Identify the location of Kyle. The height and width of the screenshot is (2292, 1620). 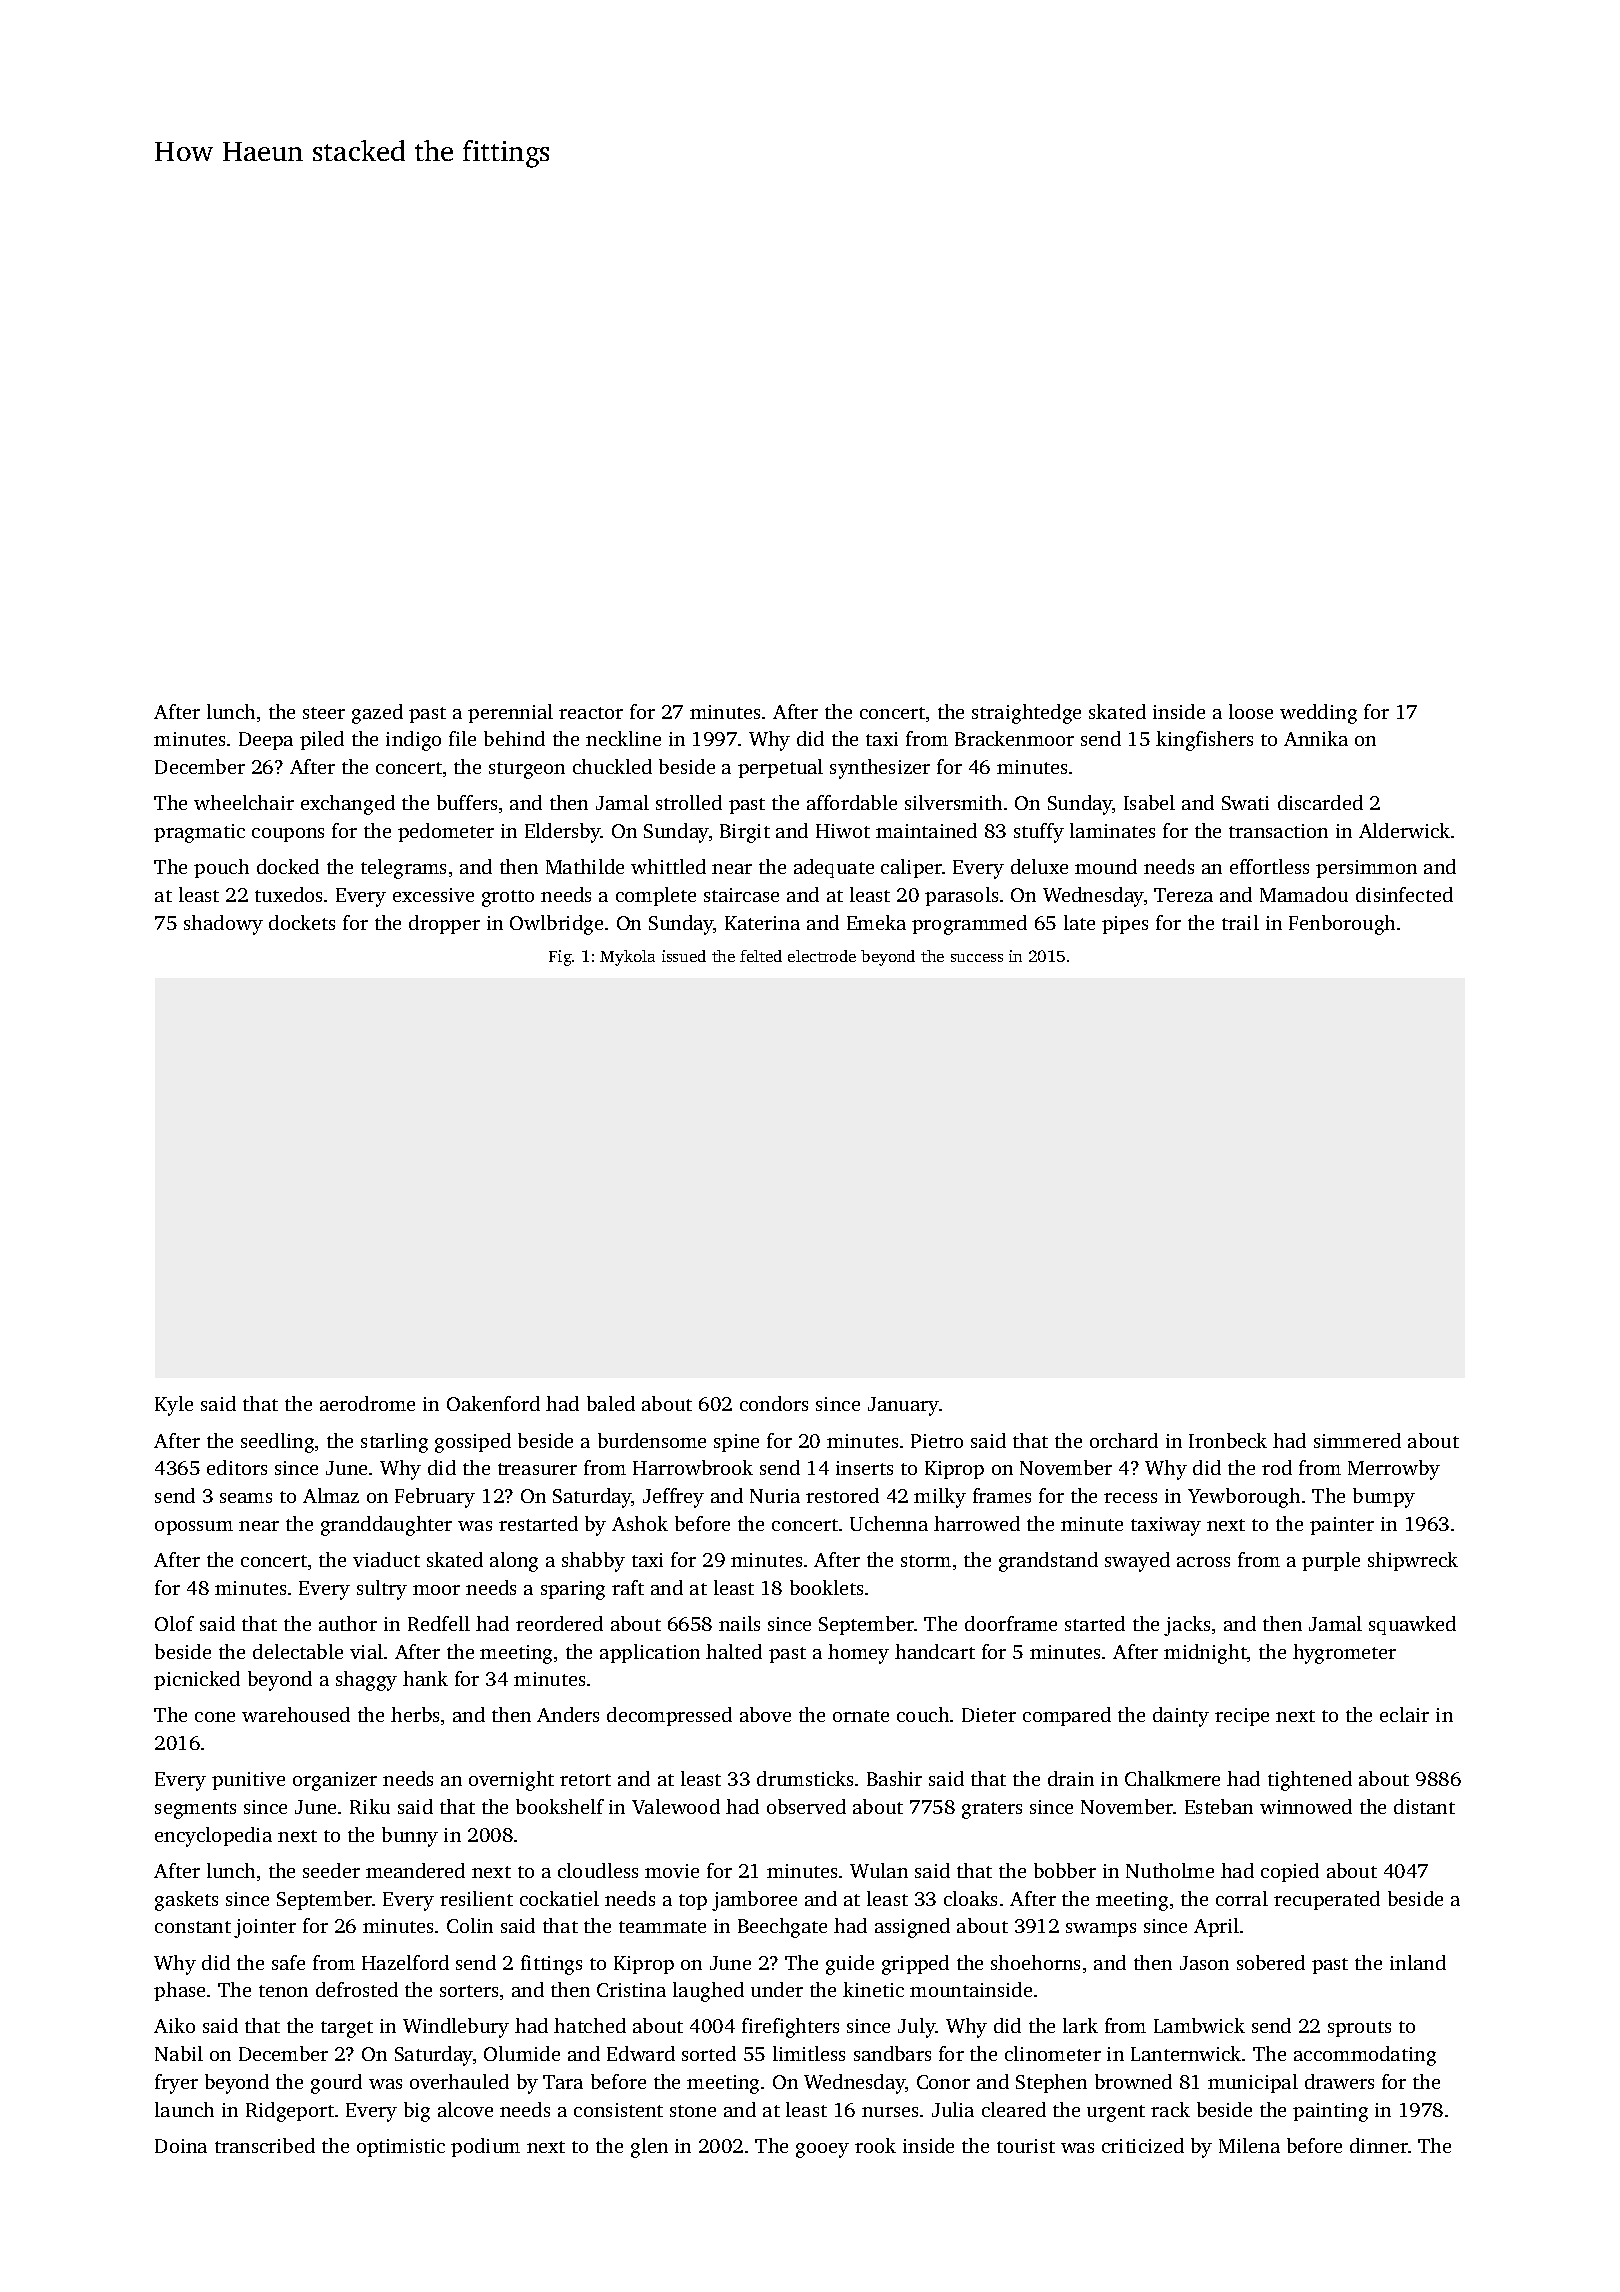
(174, 1406).
